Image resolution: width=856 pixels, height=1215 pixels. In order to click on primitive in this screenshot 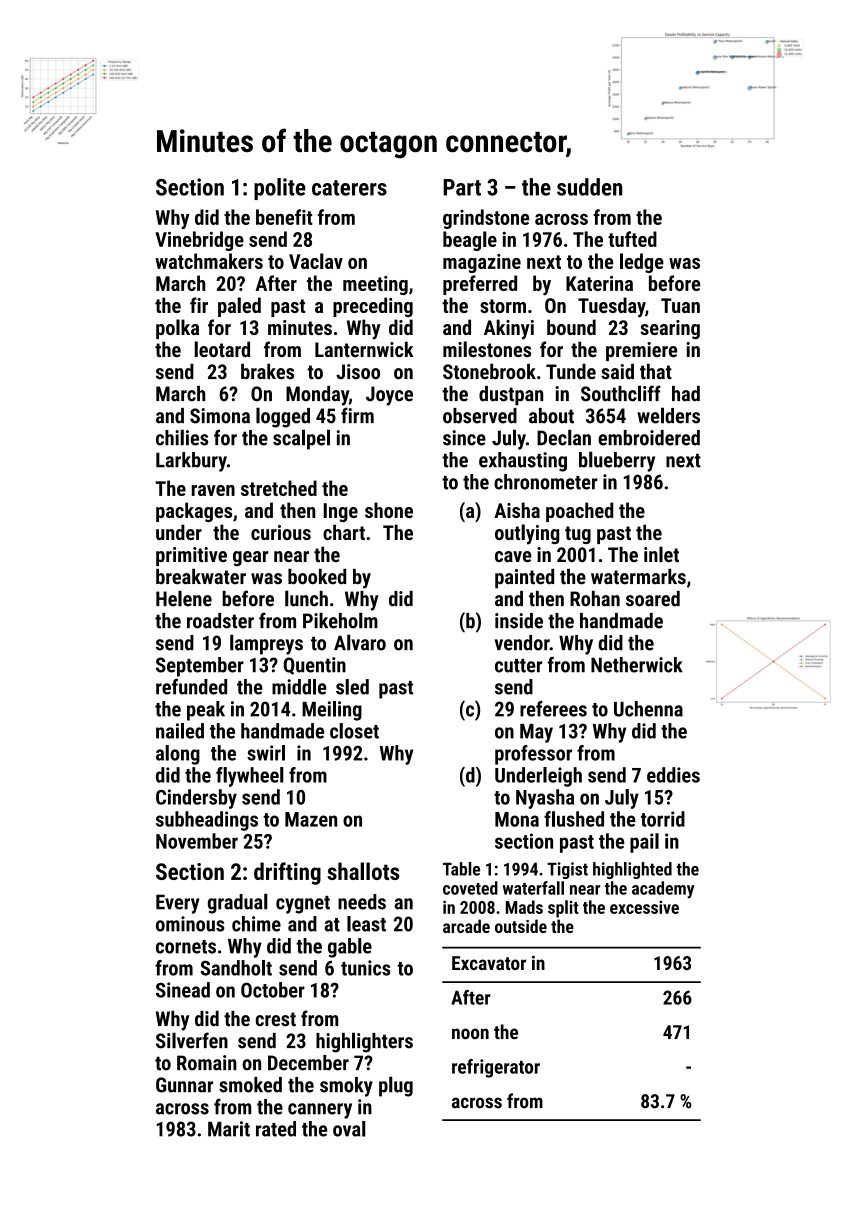, I will do `click(191, 556)`.
